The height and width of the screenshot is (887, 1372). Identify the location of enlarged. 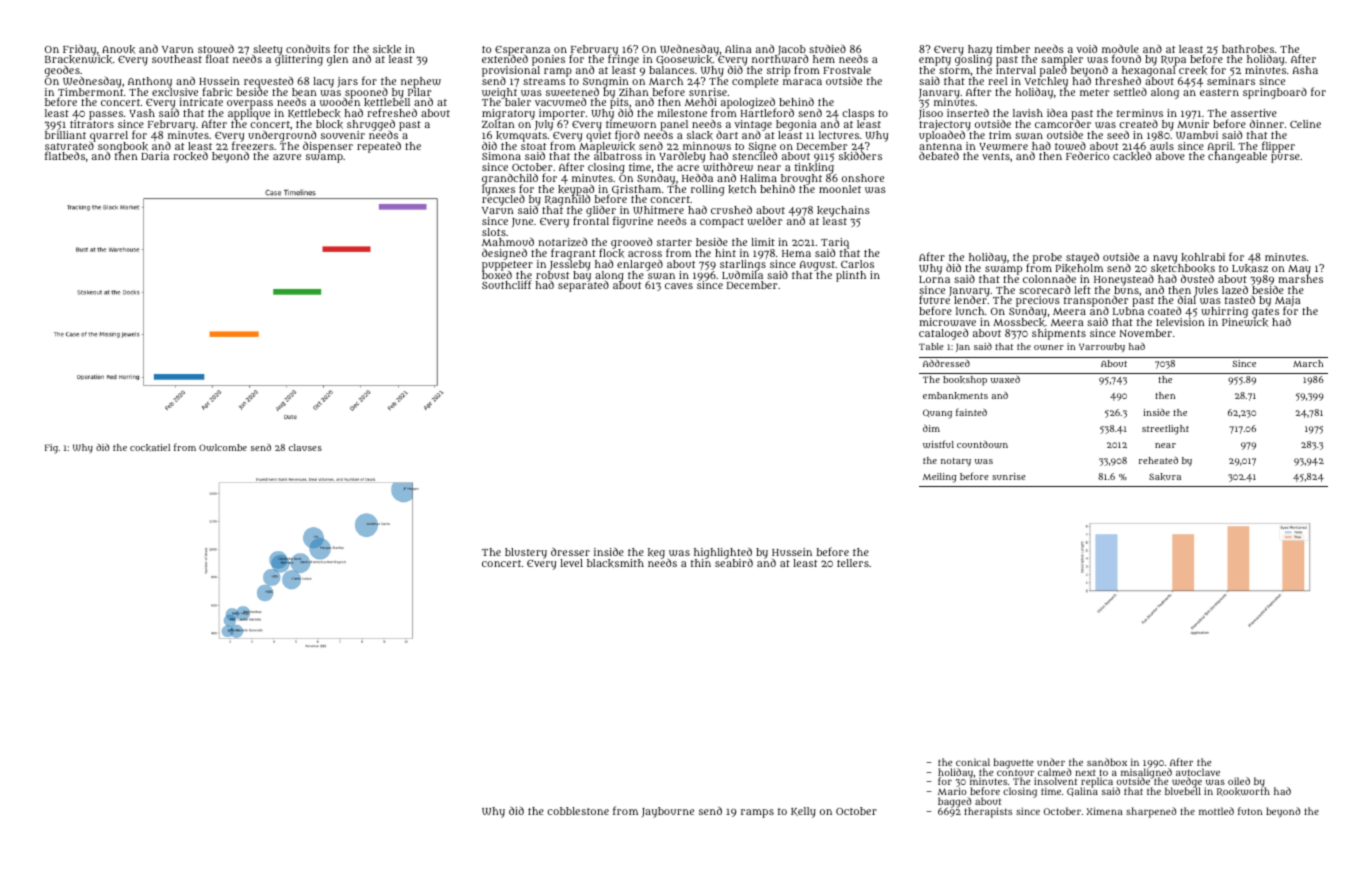
(640, 265).
